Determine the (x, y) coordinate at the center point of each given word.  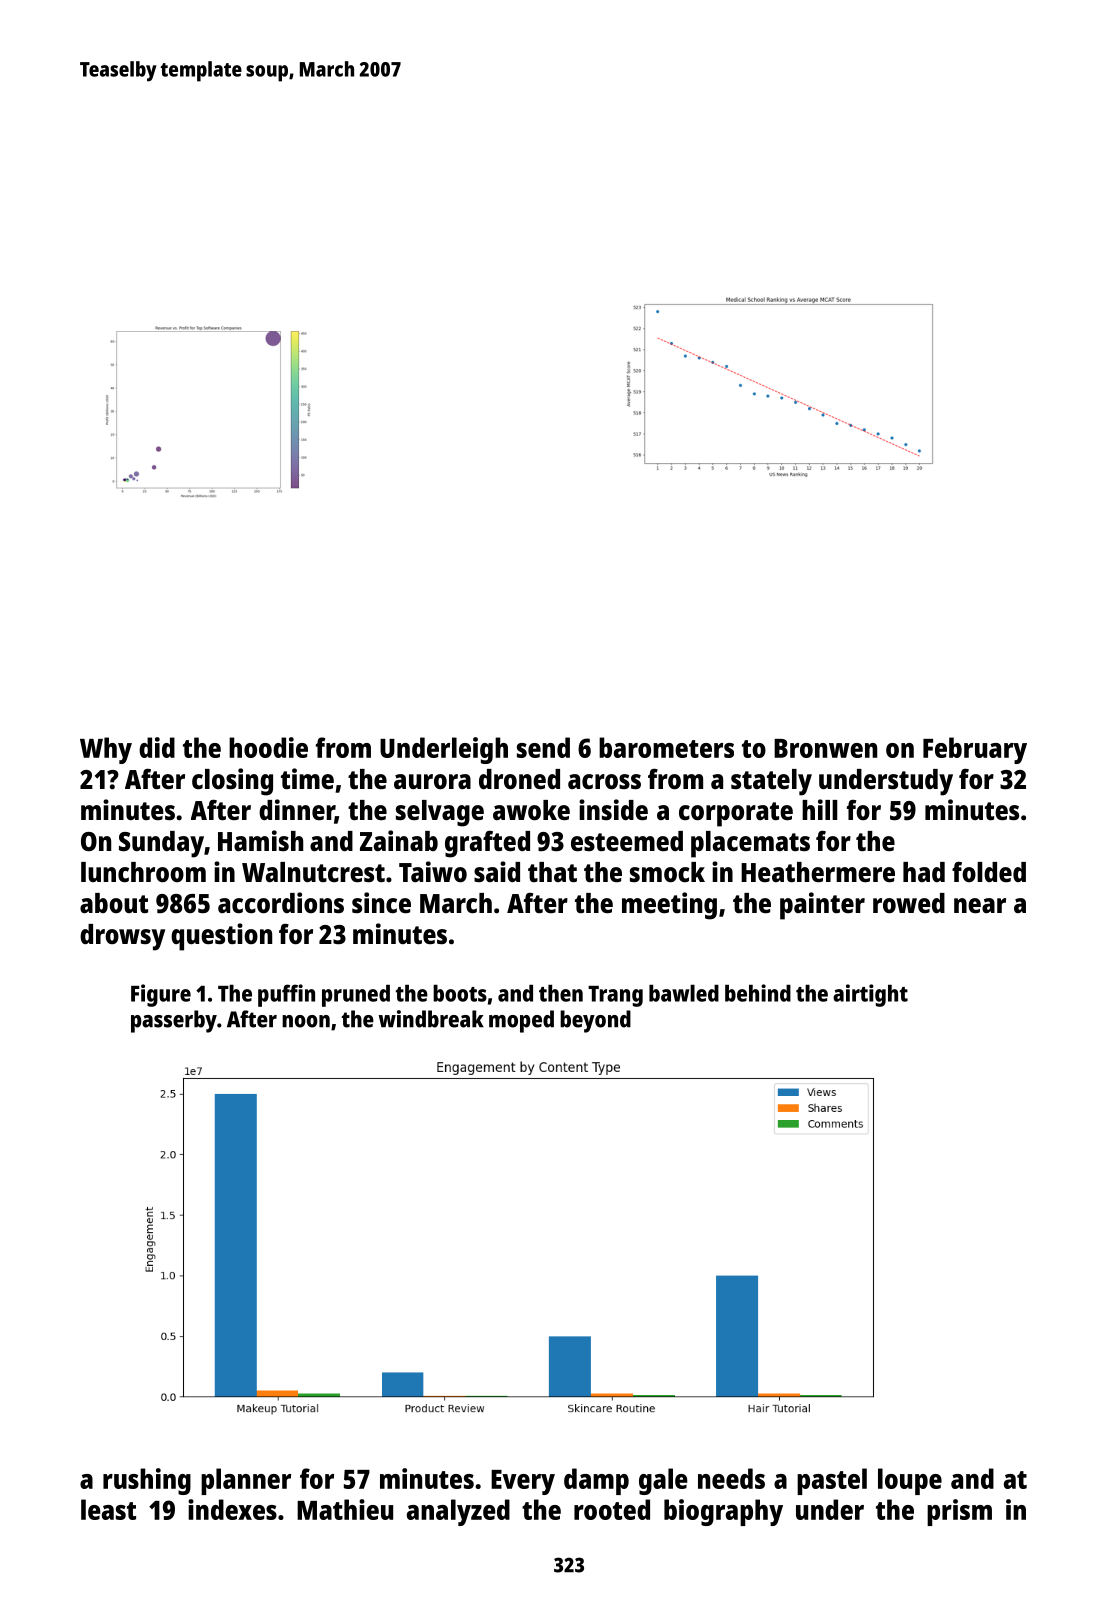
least (108, 1509)
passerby (174, 1021)
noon (306, 1021)
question (221, 937)
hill (820, 809)
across (604, 782)
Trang (615, 996)
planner (246, 1481)
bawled (684, 993)
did (157, 747)
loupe (910, 1481)
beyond (595, 1021)
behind (758, 993)
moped (521, 1021)
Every (523, 1482)
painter (822, 906)
